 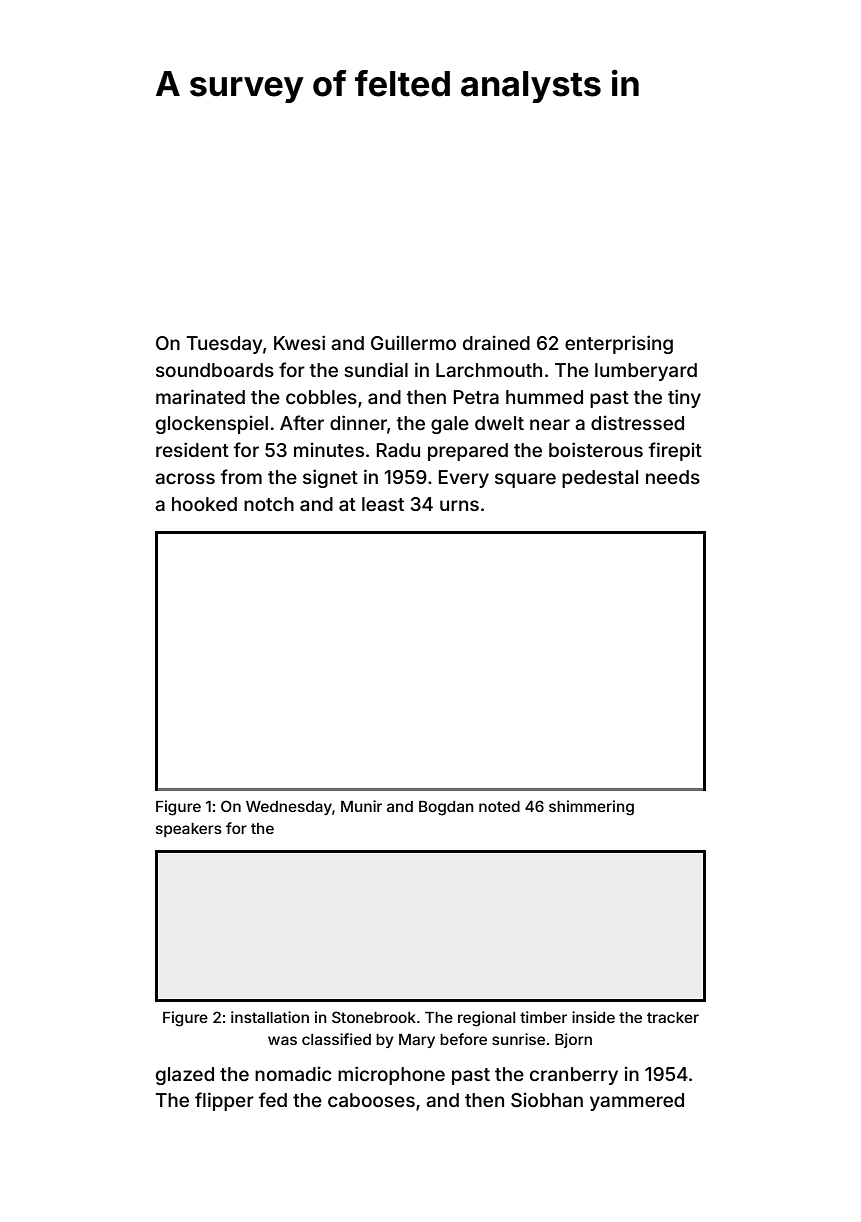 What do you see at coordinates (383, 504) in the screenshot?
I see `least` at bounding box center [383, 504].
